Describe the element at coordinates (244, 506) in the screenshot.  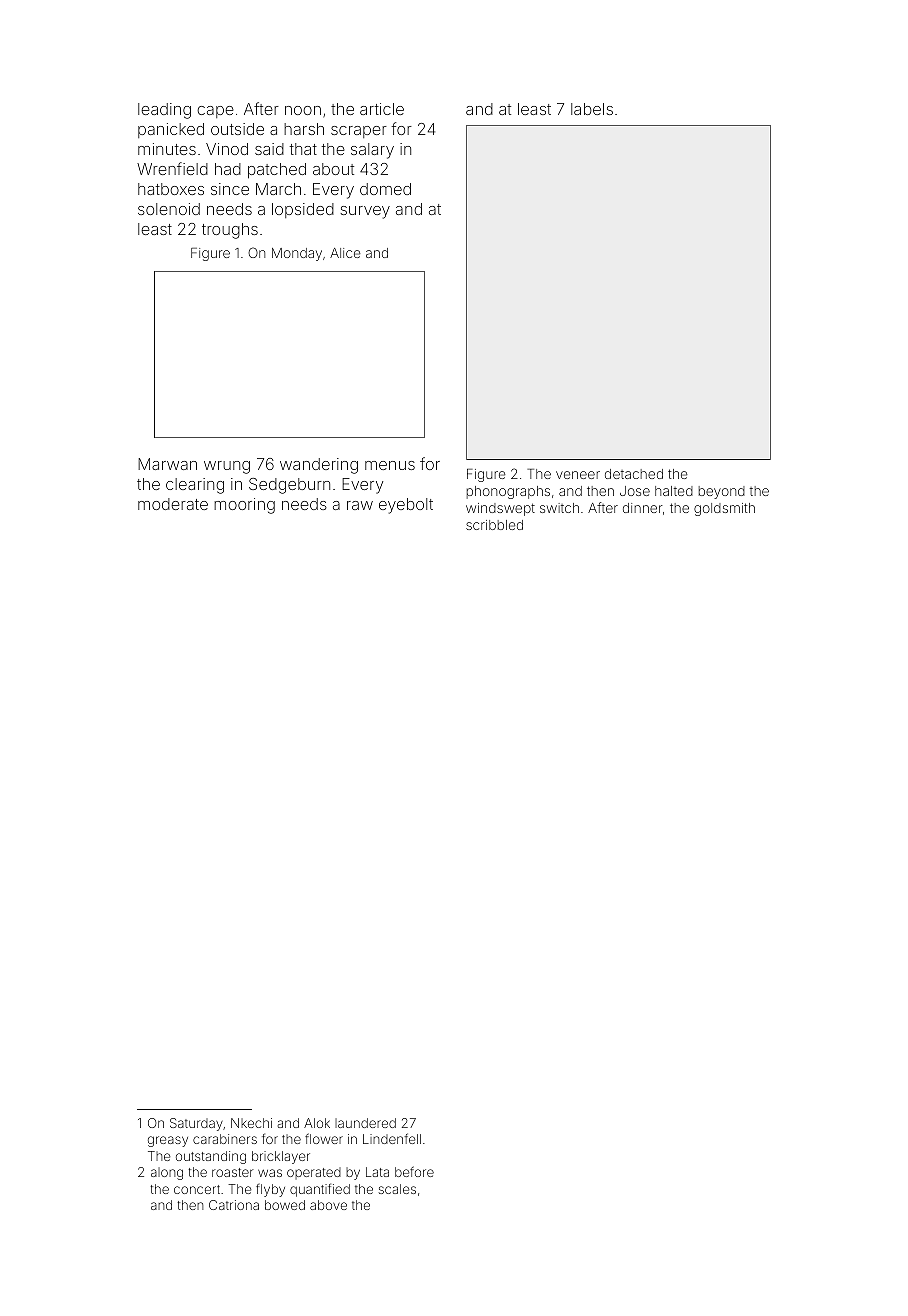
I see `mooring` at that location.
